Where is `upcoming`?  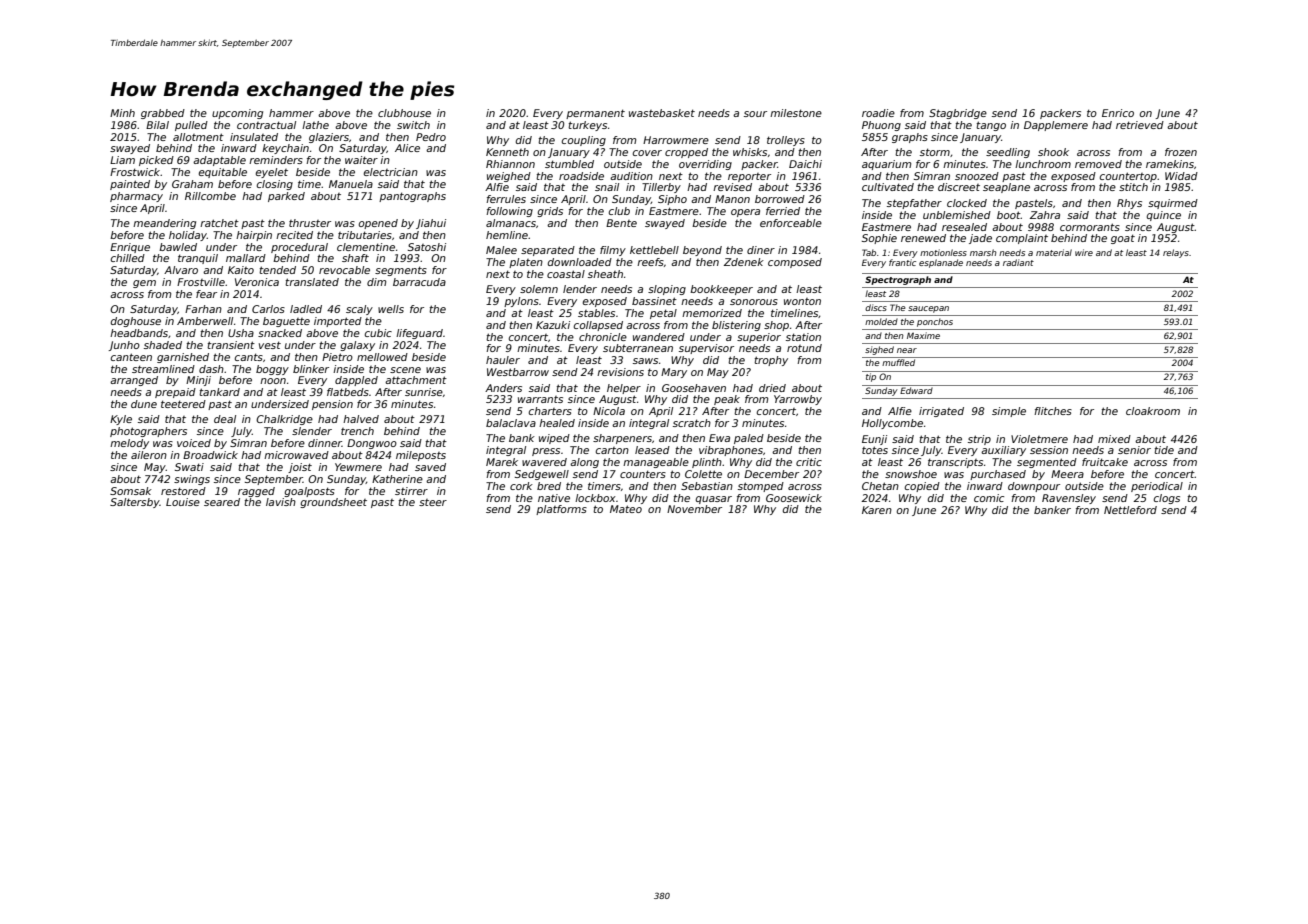
upcoming is located at coordinates (237, 114).
